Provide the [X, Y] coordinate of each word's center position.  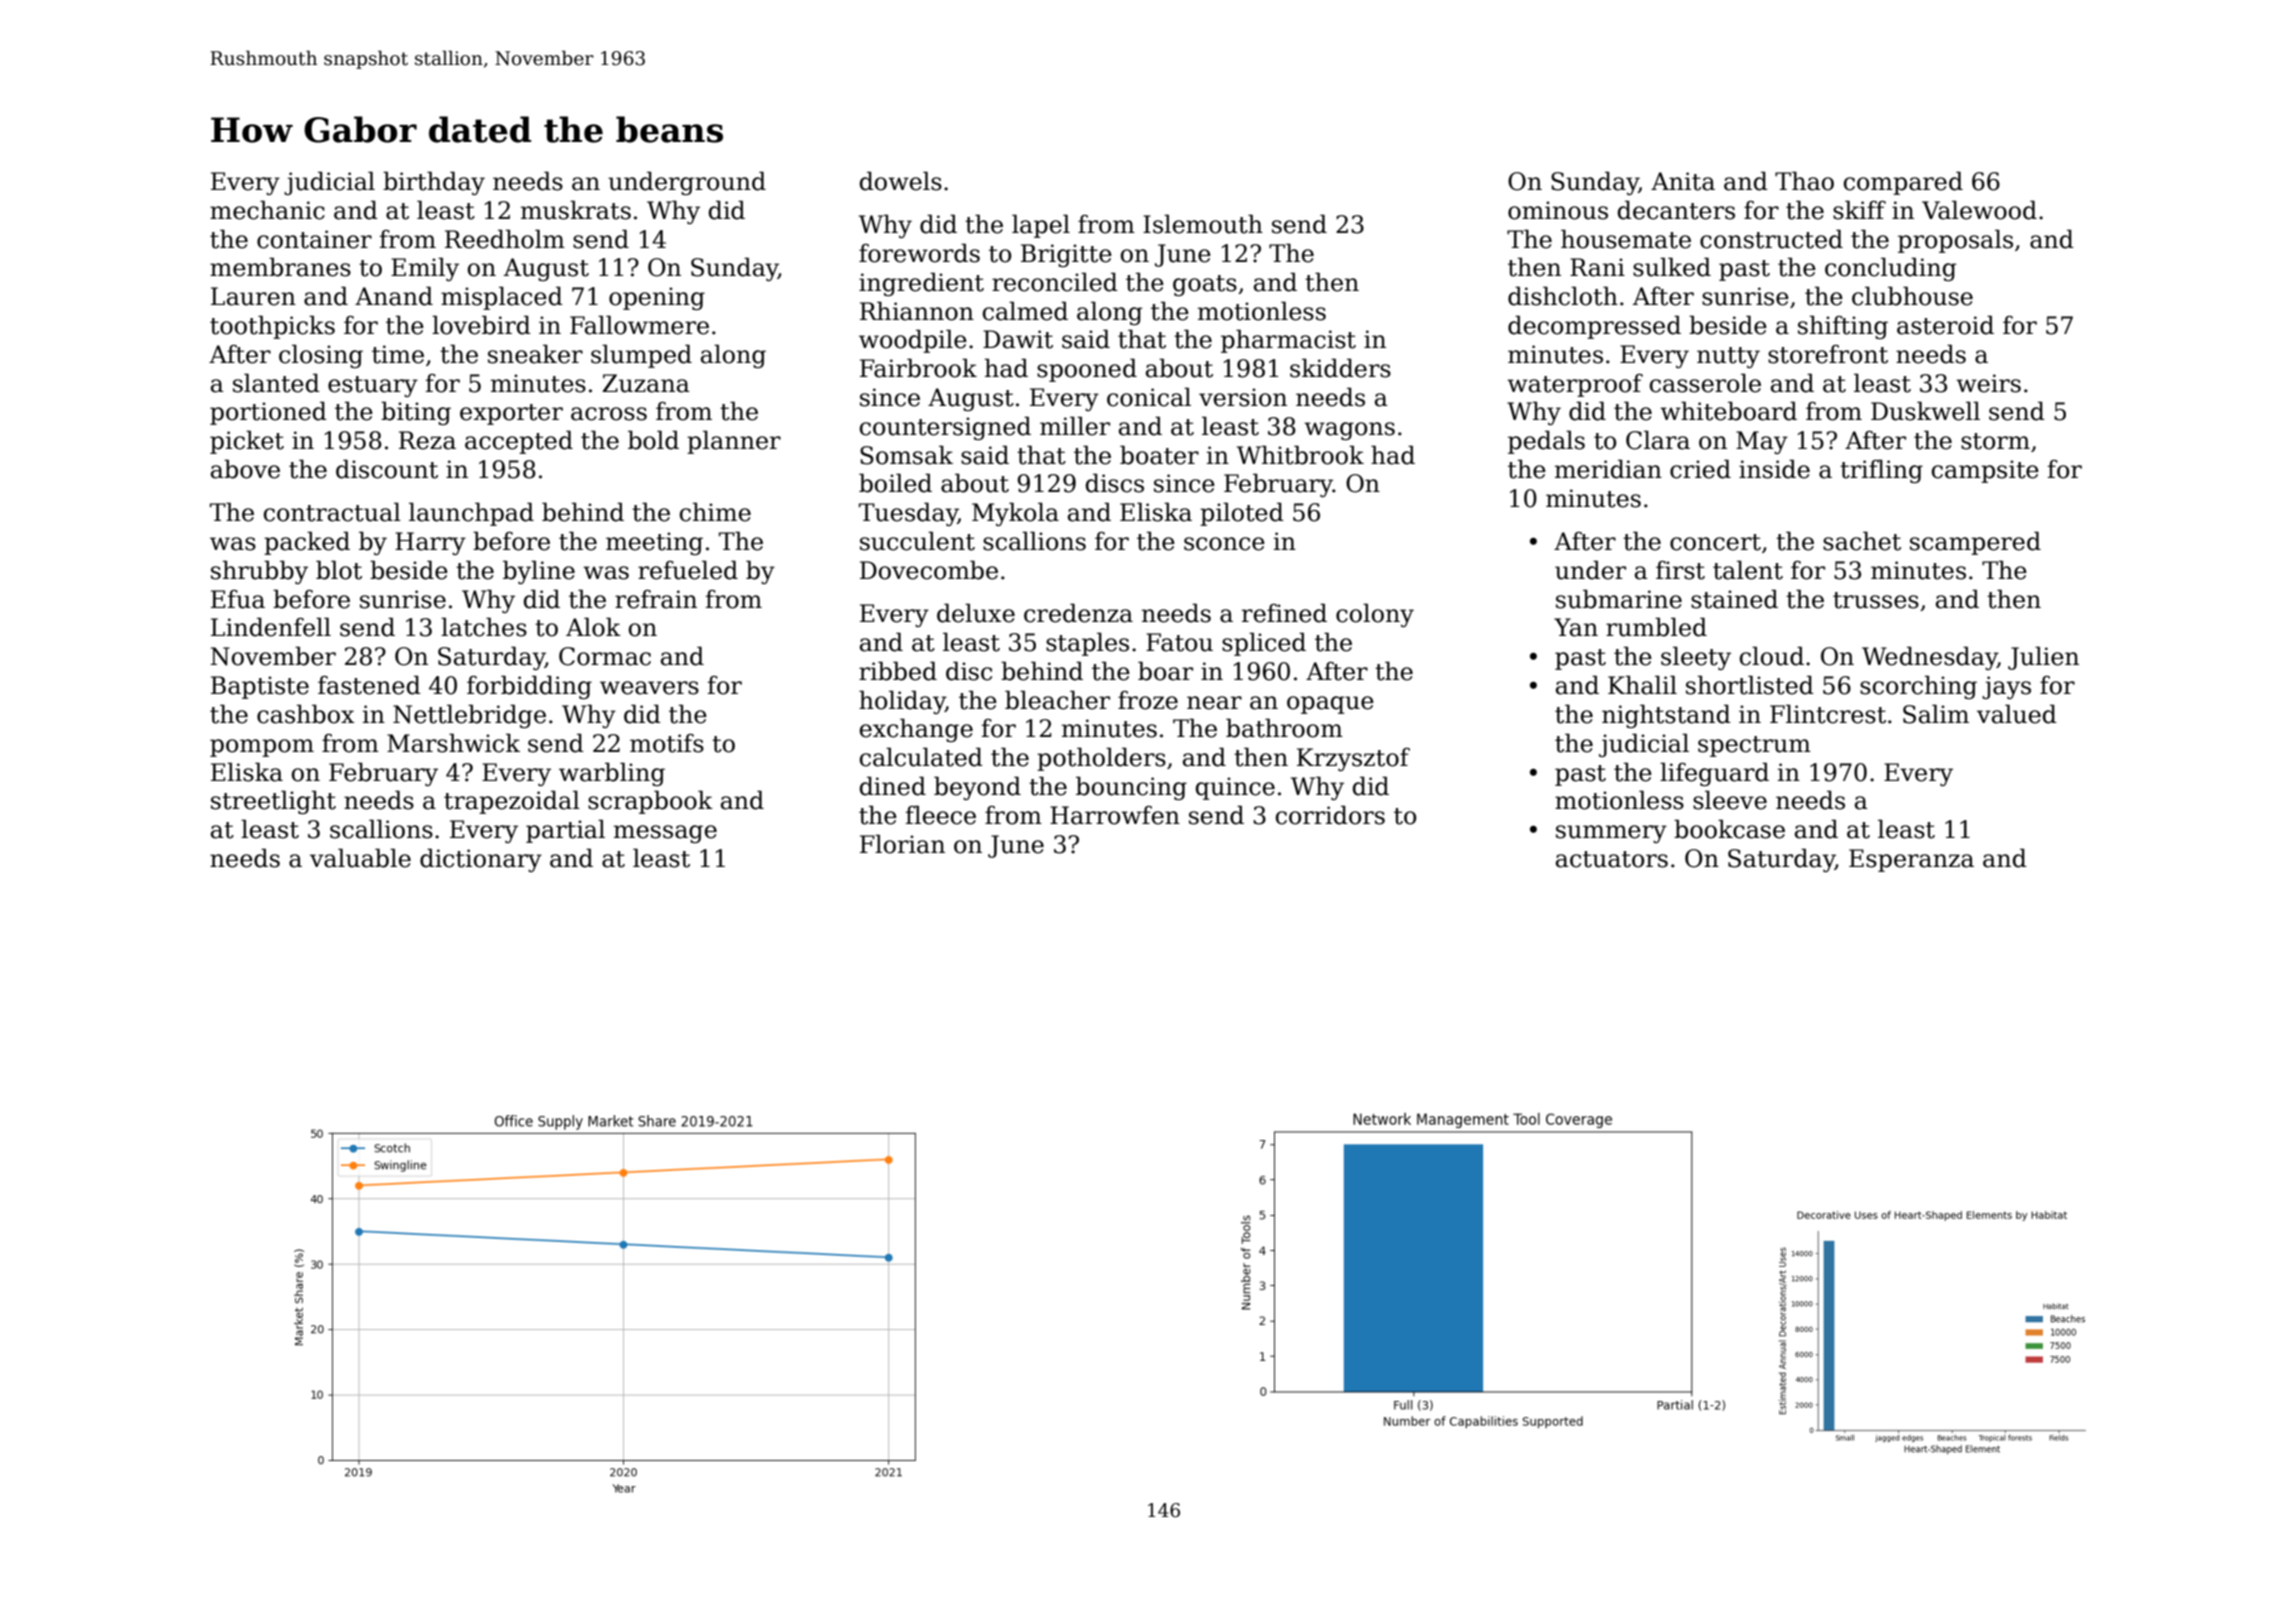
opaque [1330, 705]
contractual [332, 512]
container [314, 239]
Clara [1658, 440]
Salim [1936, 714]
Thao [1804, 181]
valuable [360, 858]
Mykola [1015, 514]
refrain [656, 599]
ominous [1558, 210]
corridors [1330, 815]
